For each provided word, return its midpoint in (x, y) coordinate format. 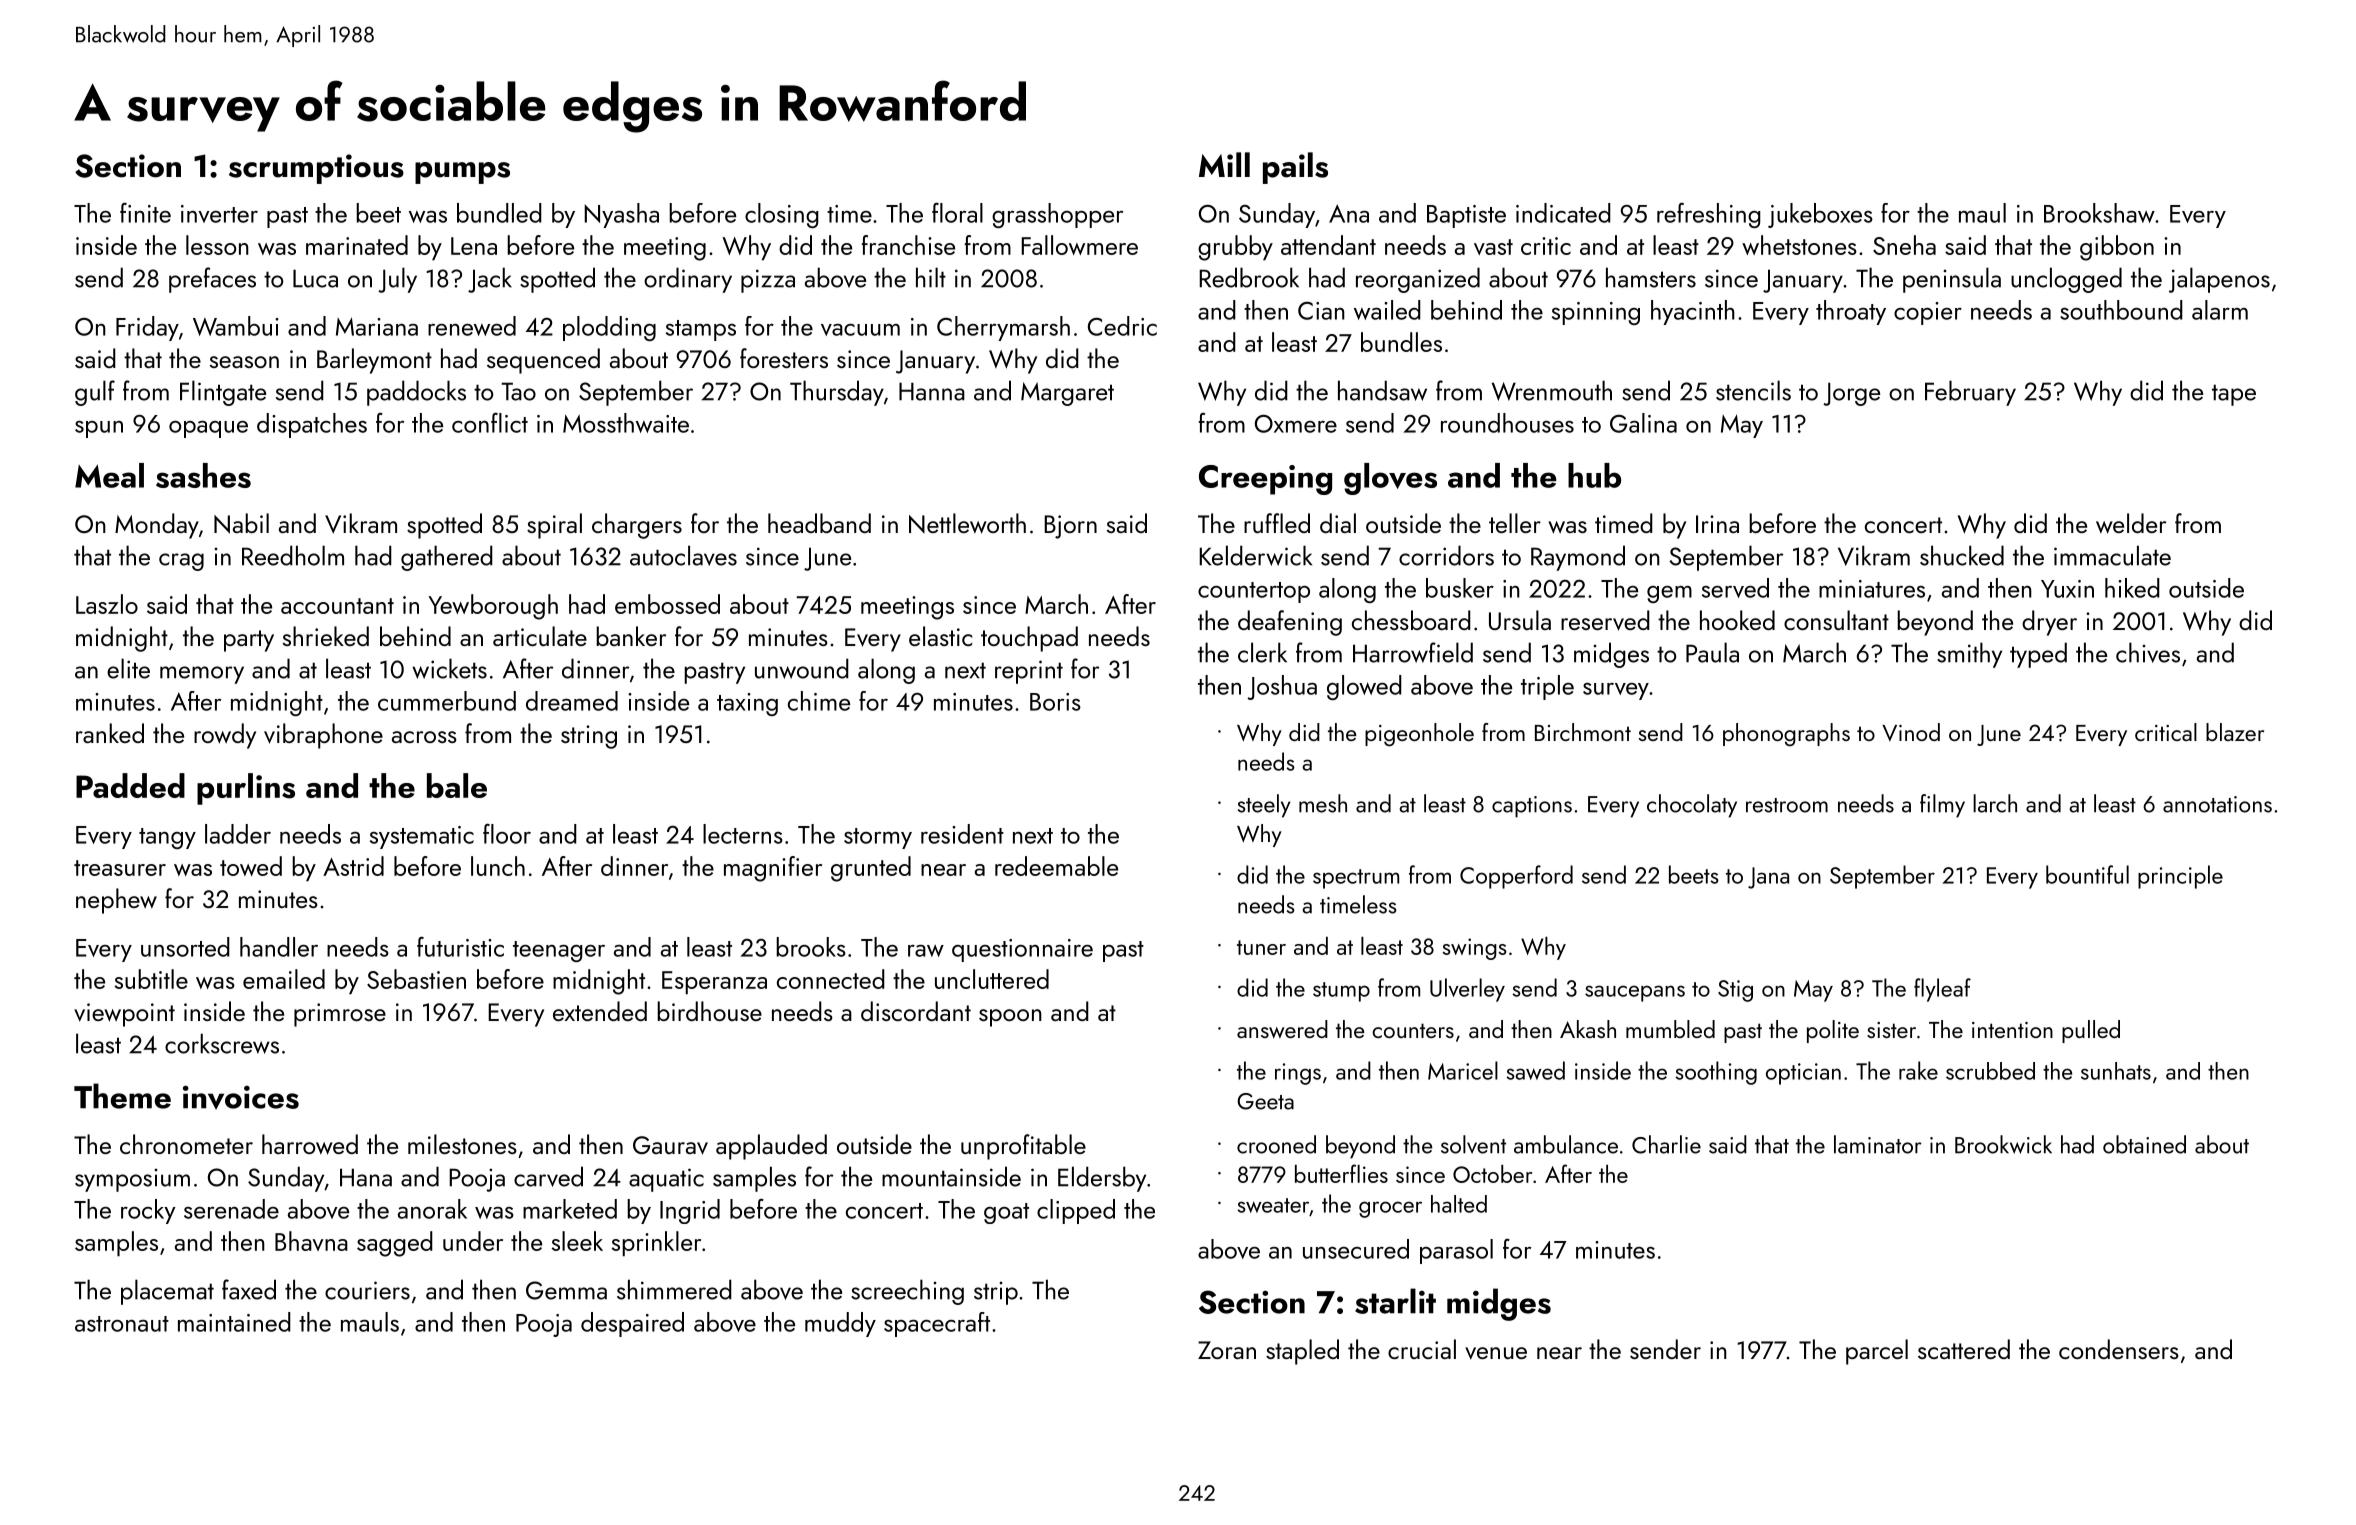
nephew (116, 901)
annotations (2217, 804)
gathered (447, 558)
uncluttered (992, 979)
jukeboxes (1820, 215)
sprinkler (656, 1244)
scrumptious (316, 169)
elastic (940, 636)
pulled (2091, 1031)
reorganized (1418, 280)
